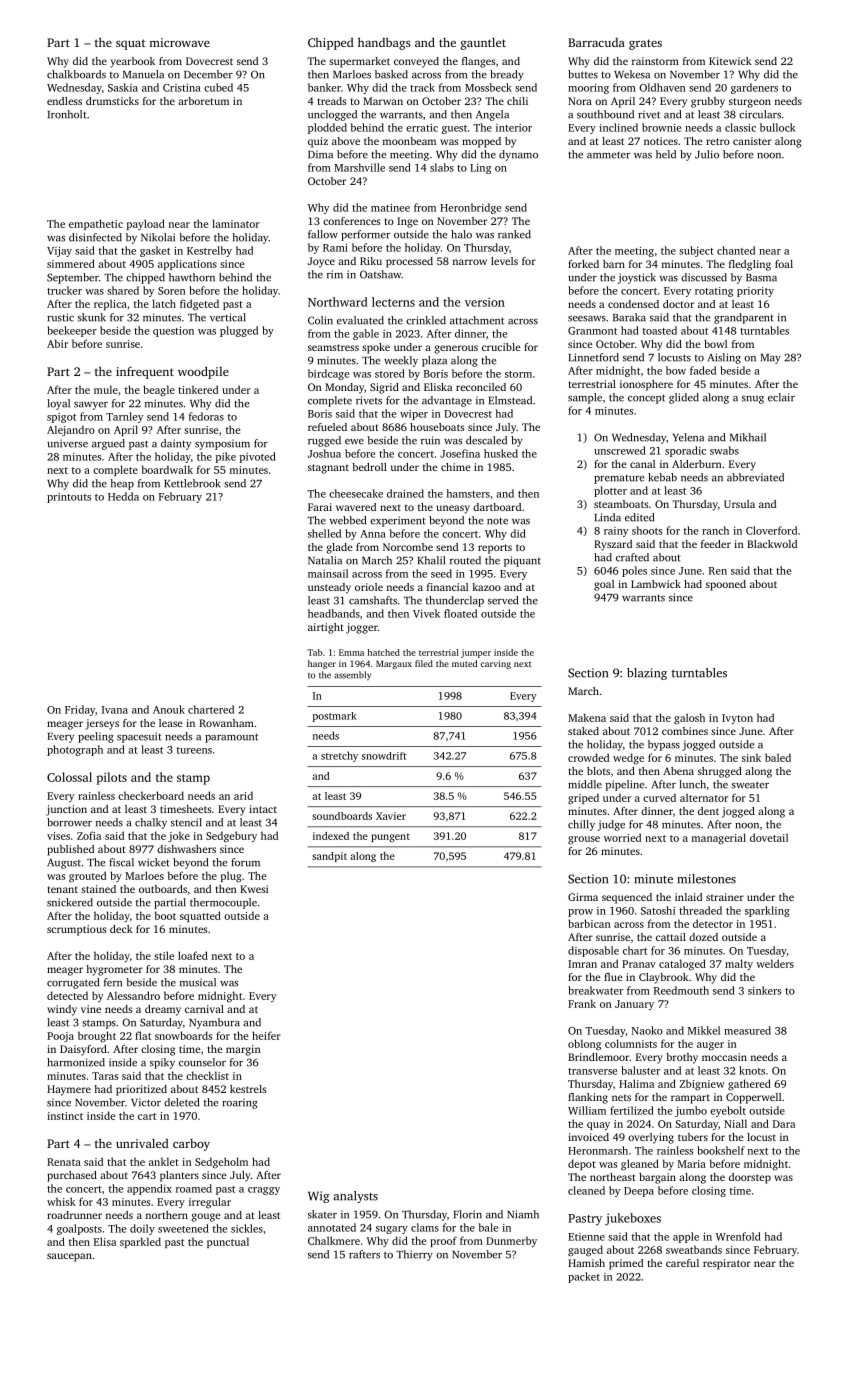 The width and height of the page is (849, 1400). I want to click on heifer, so click(266, 1035).
